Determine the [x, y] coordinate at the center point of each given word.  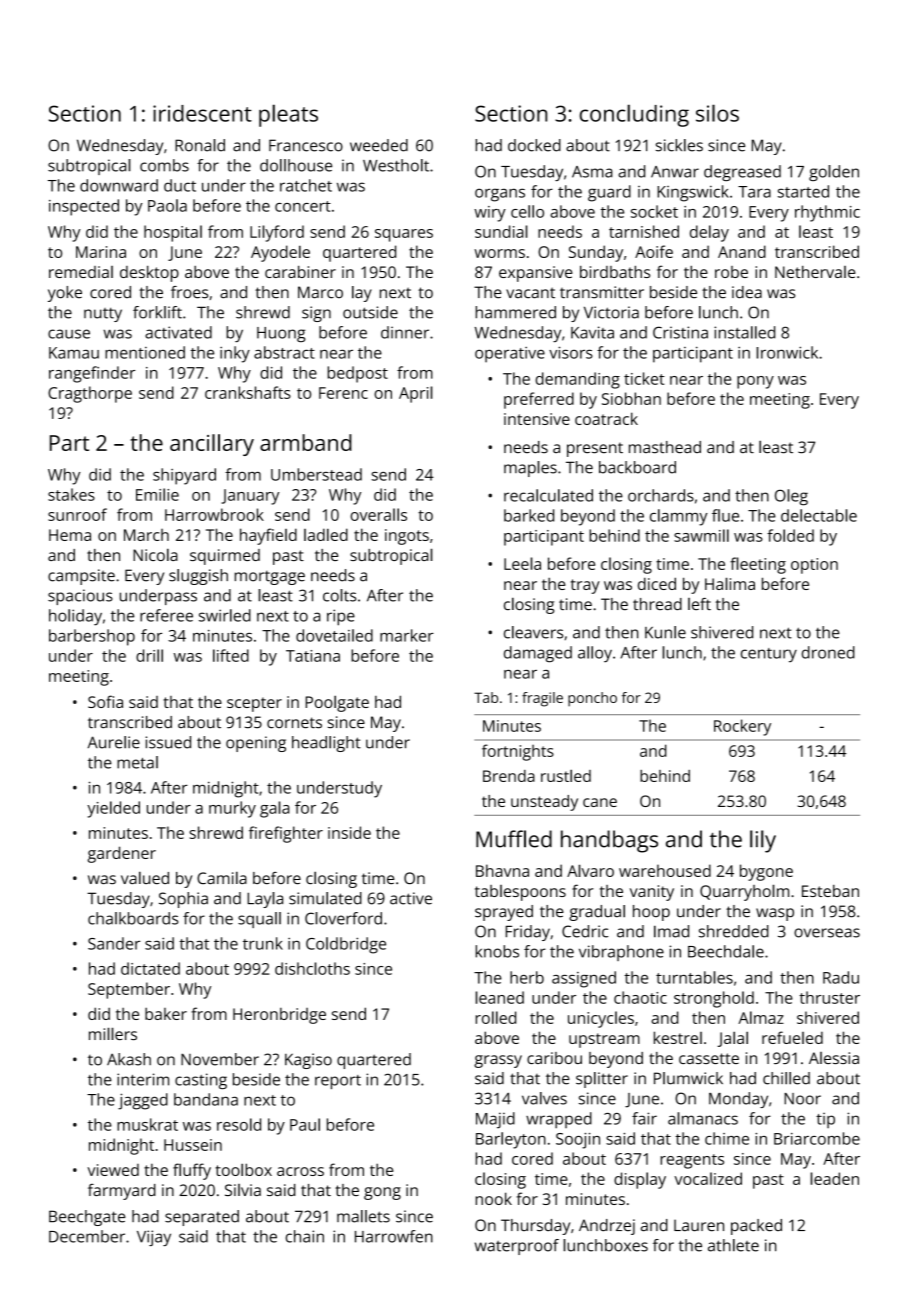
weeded [379, 145]
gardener [122, 854]
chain [305, 1236]
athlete [733, 1245]
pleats [288, 115]
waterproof [517, 1247]
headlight [326, 744]
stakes [71, 494]
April [416, 394]
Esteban [830, 891]
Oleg [791, 497]
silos [717, 113]
